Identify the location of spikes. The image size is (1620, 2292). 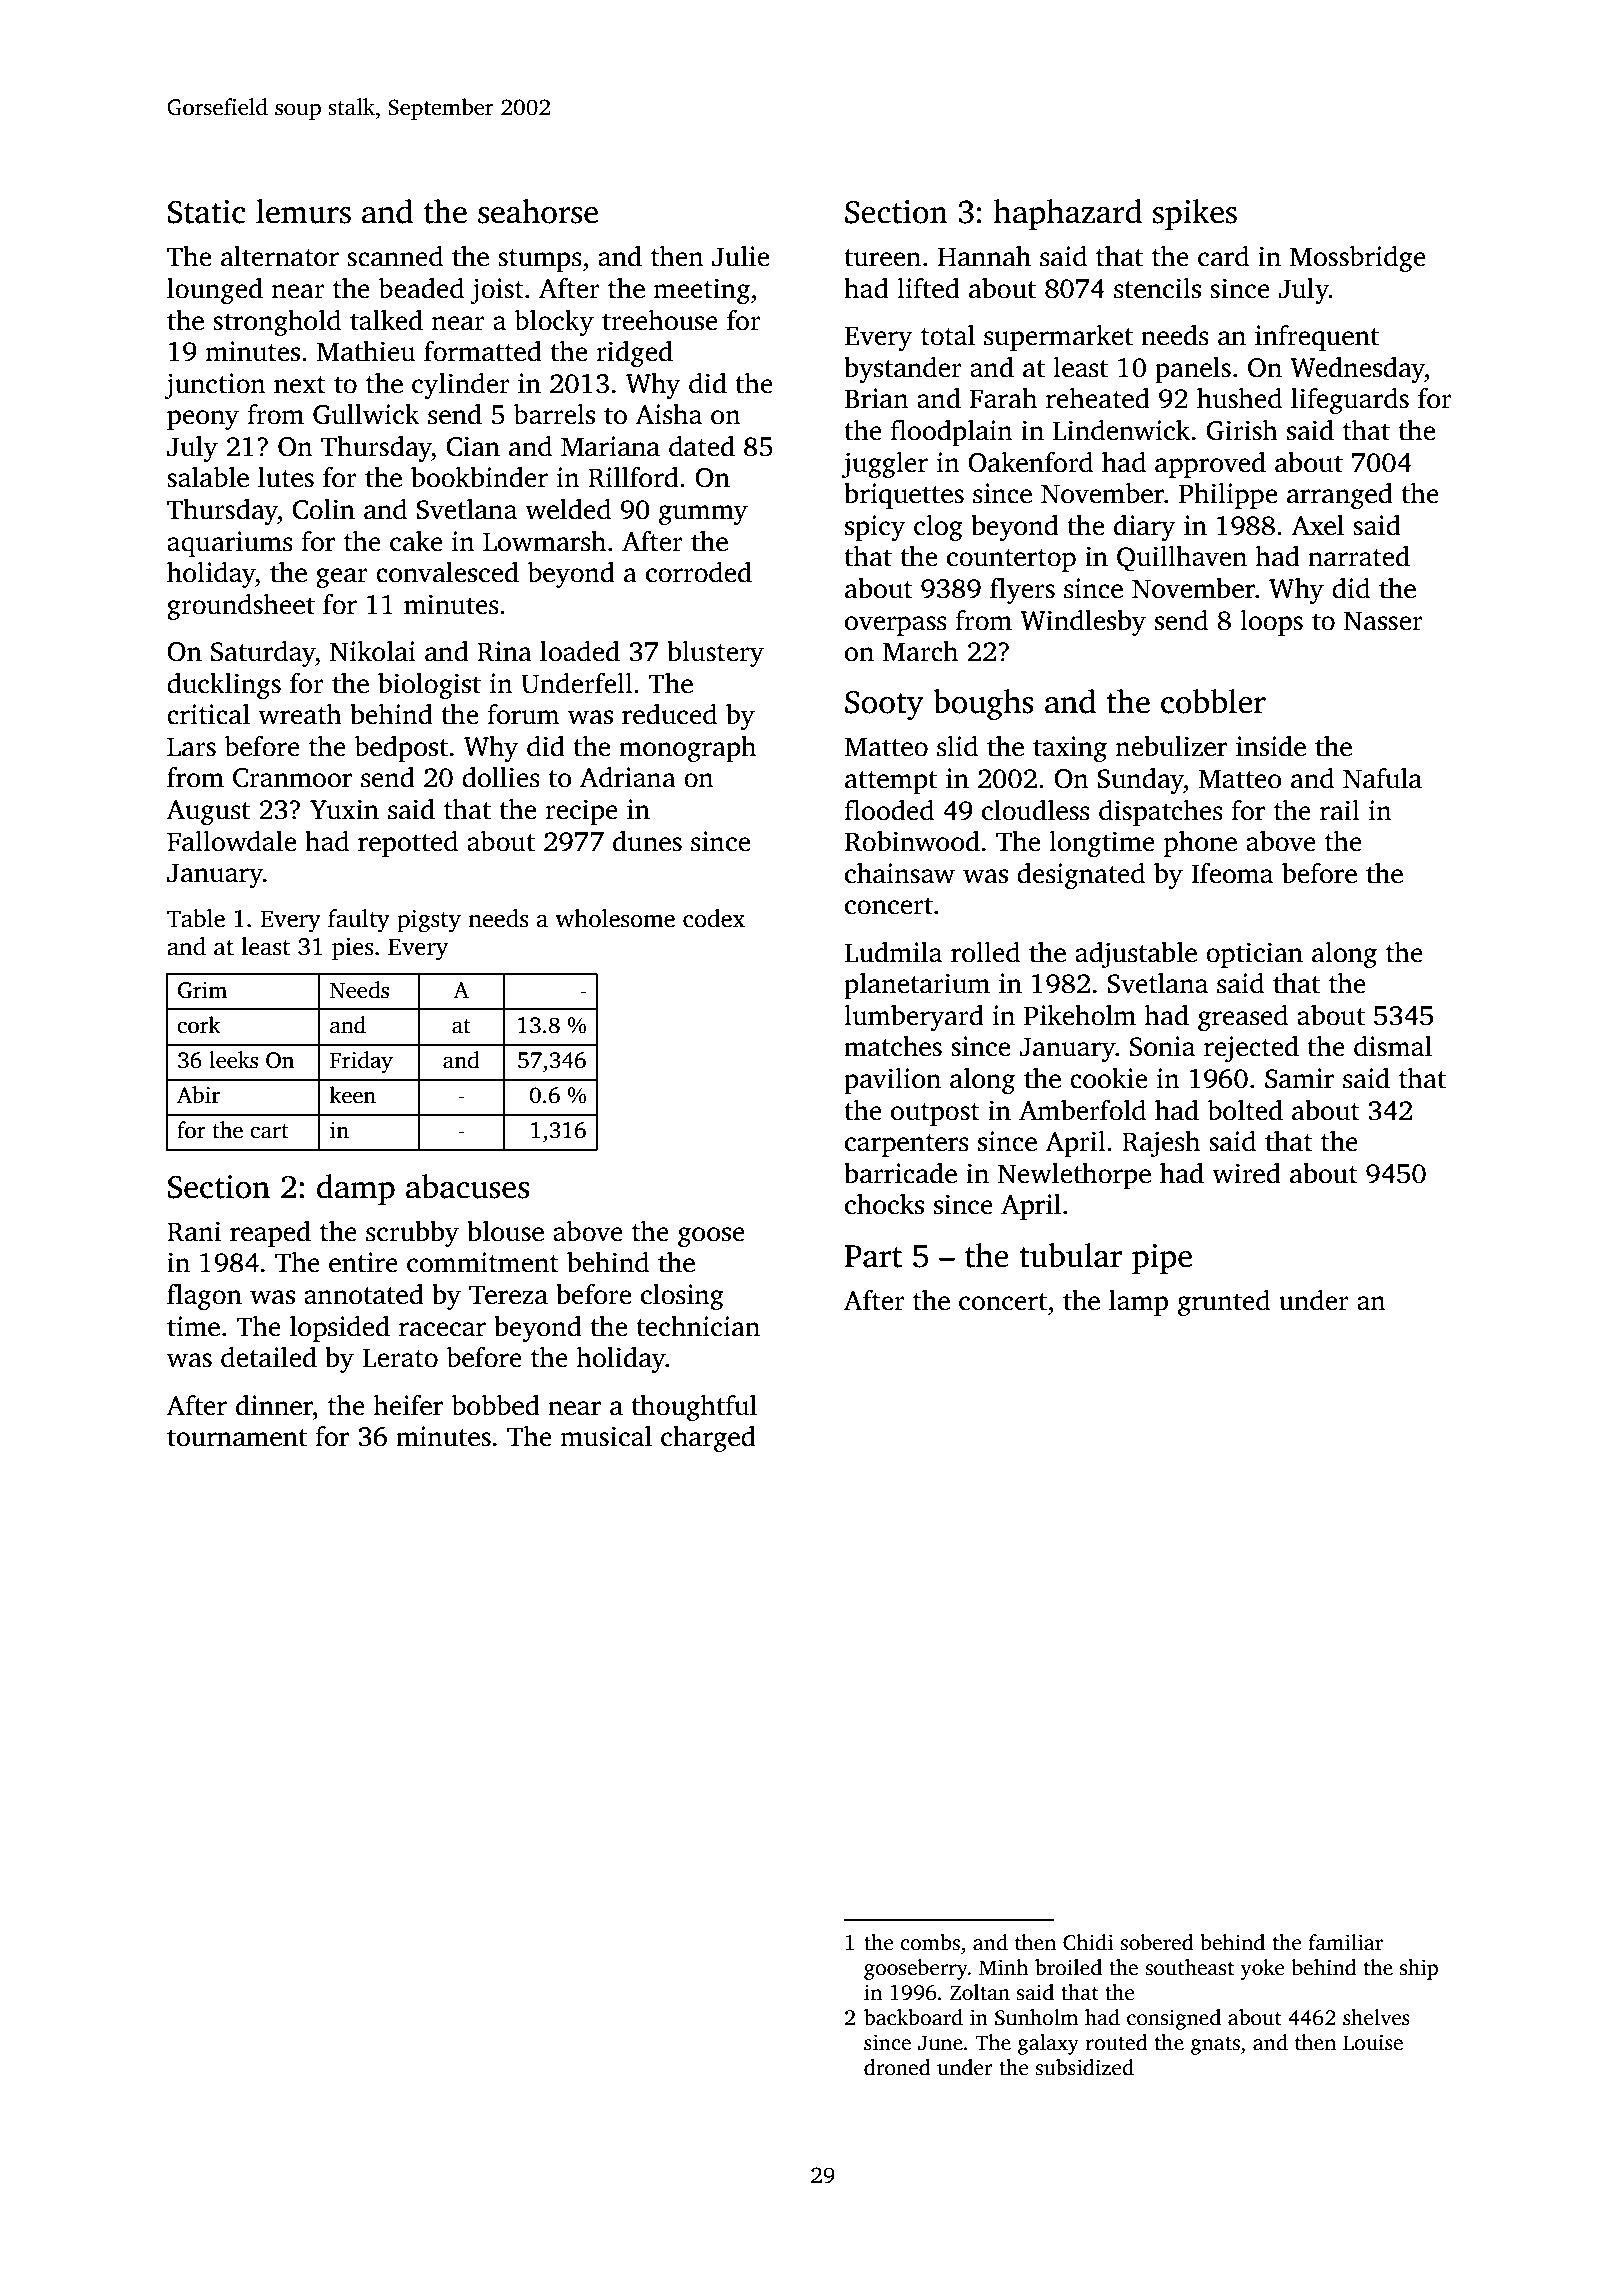
(1195, 214).
